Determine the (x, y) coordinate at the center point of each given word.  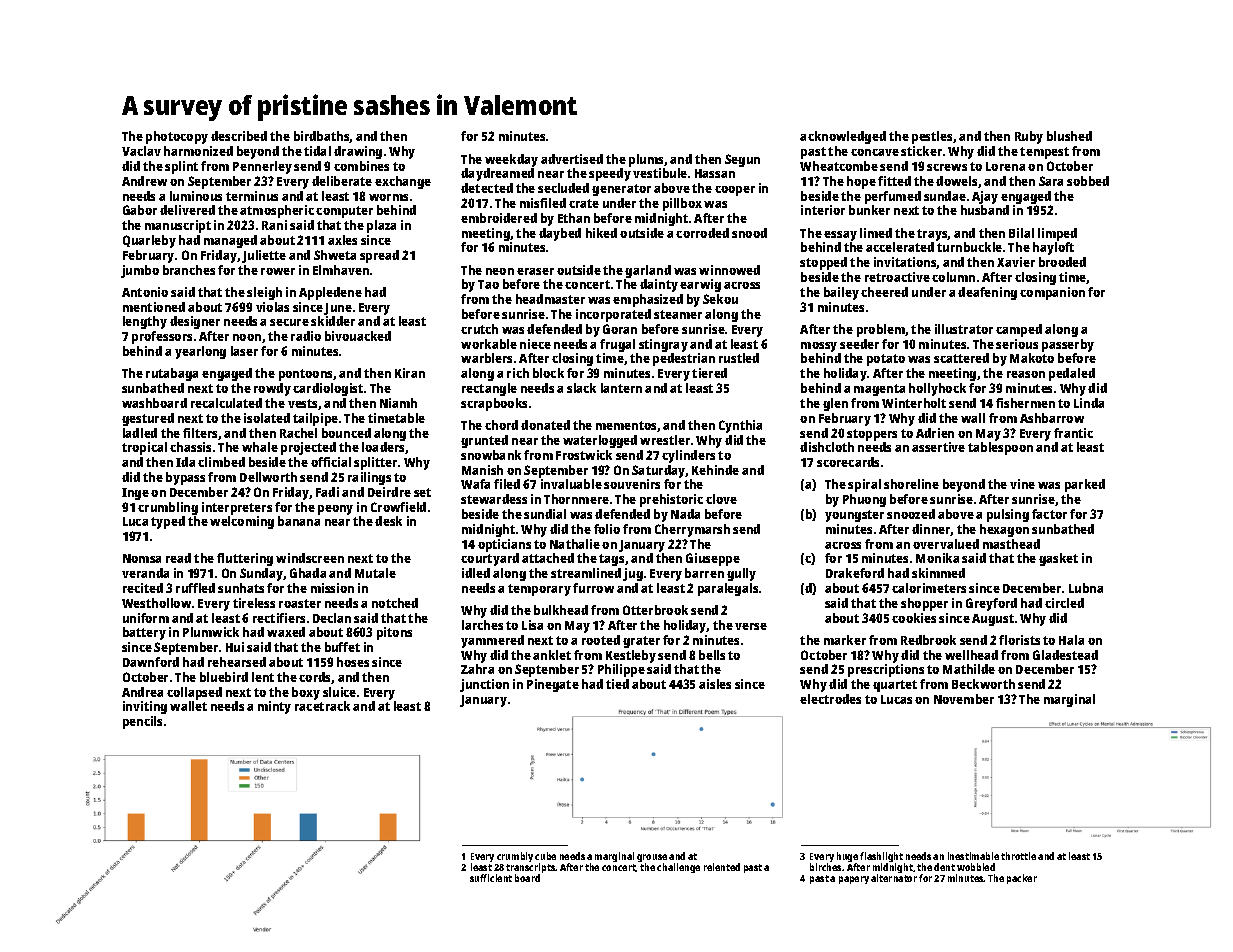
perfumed (893, 197)
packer (1022, 879)
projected (308, 448)
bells (712, 655)
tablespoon (1000, 448)
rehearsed (237, 662)
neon (500, 271)
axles (342, 240)
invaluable (571, 484)
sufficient (491, 878)
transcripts (530, 868)
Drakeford (855, 573)
